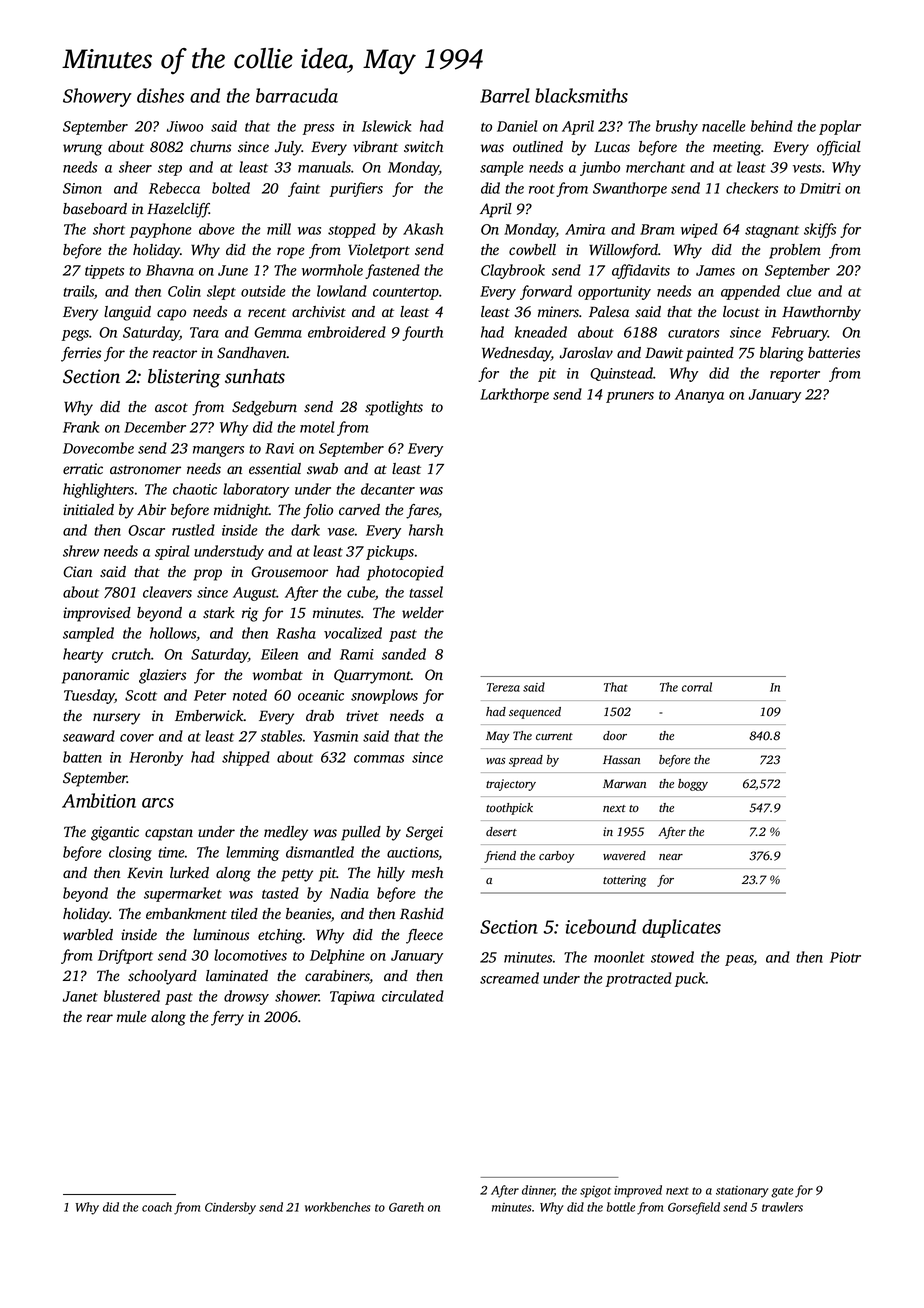  I want to click on gate, so click(782, 1192).
